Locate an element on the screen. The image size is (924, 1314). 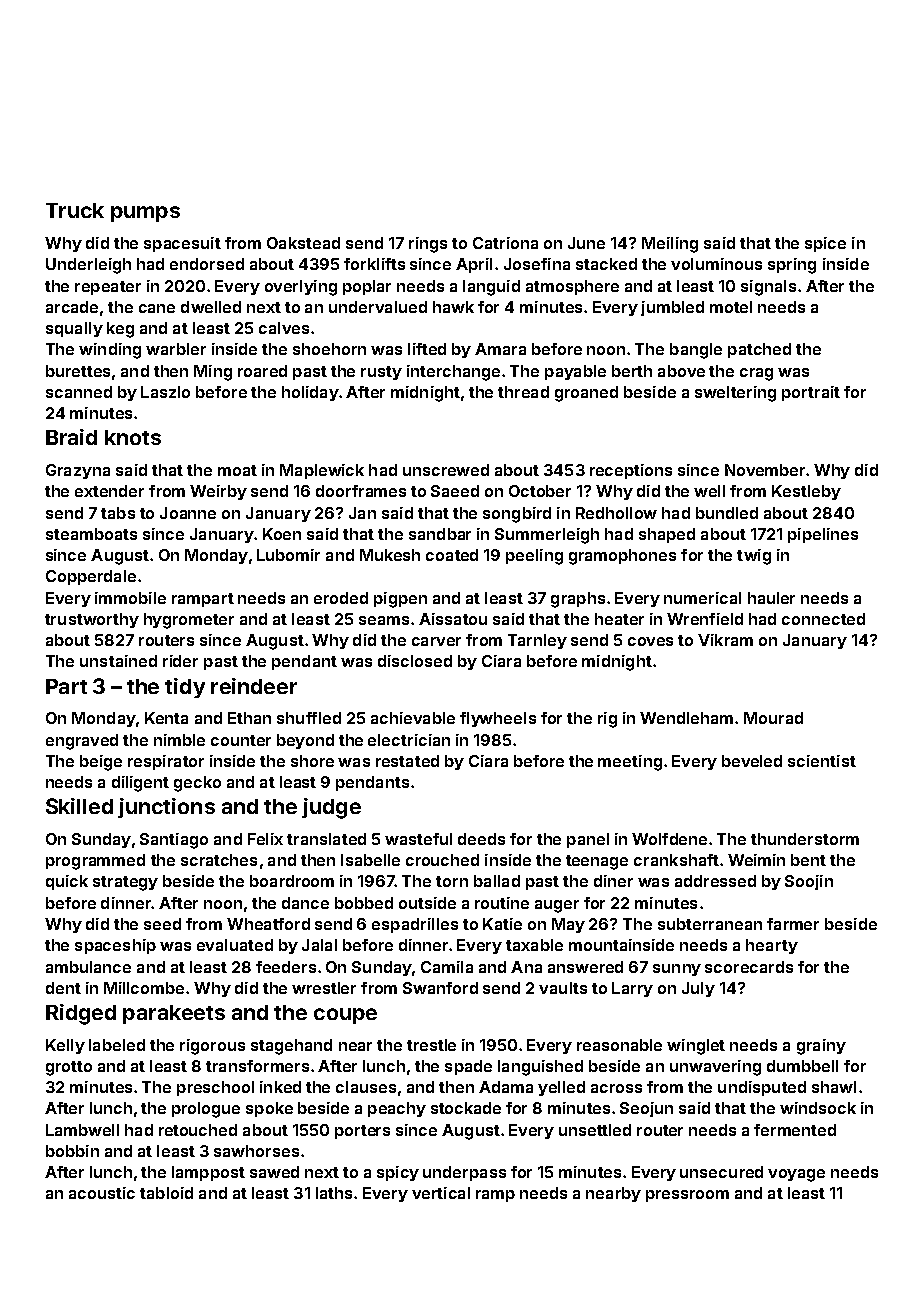
restated is located at coordinates (407, 761).
